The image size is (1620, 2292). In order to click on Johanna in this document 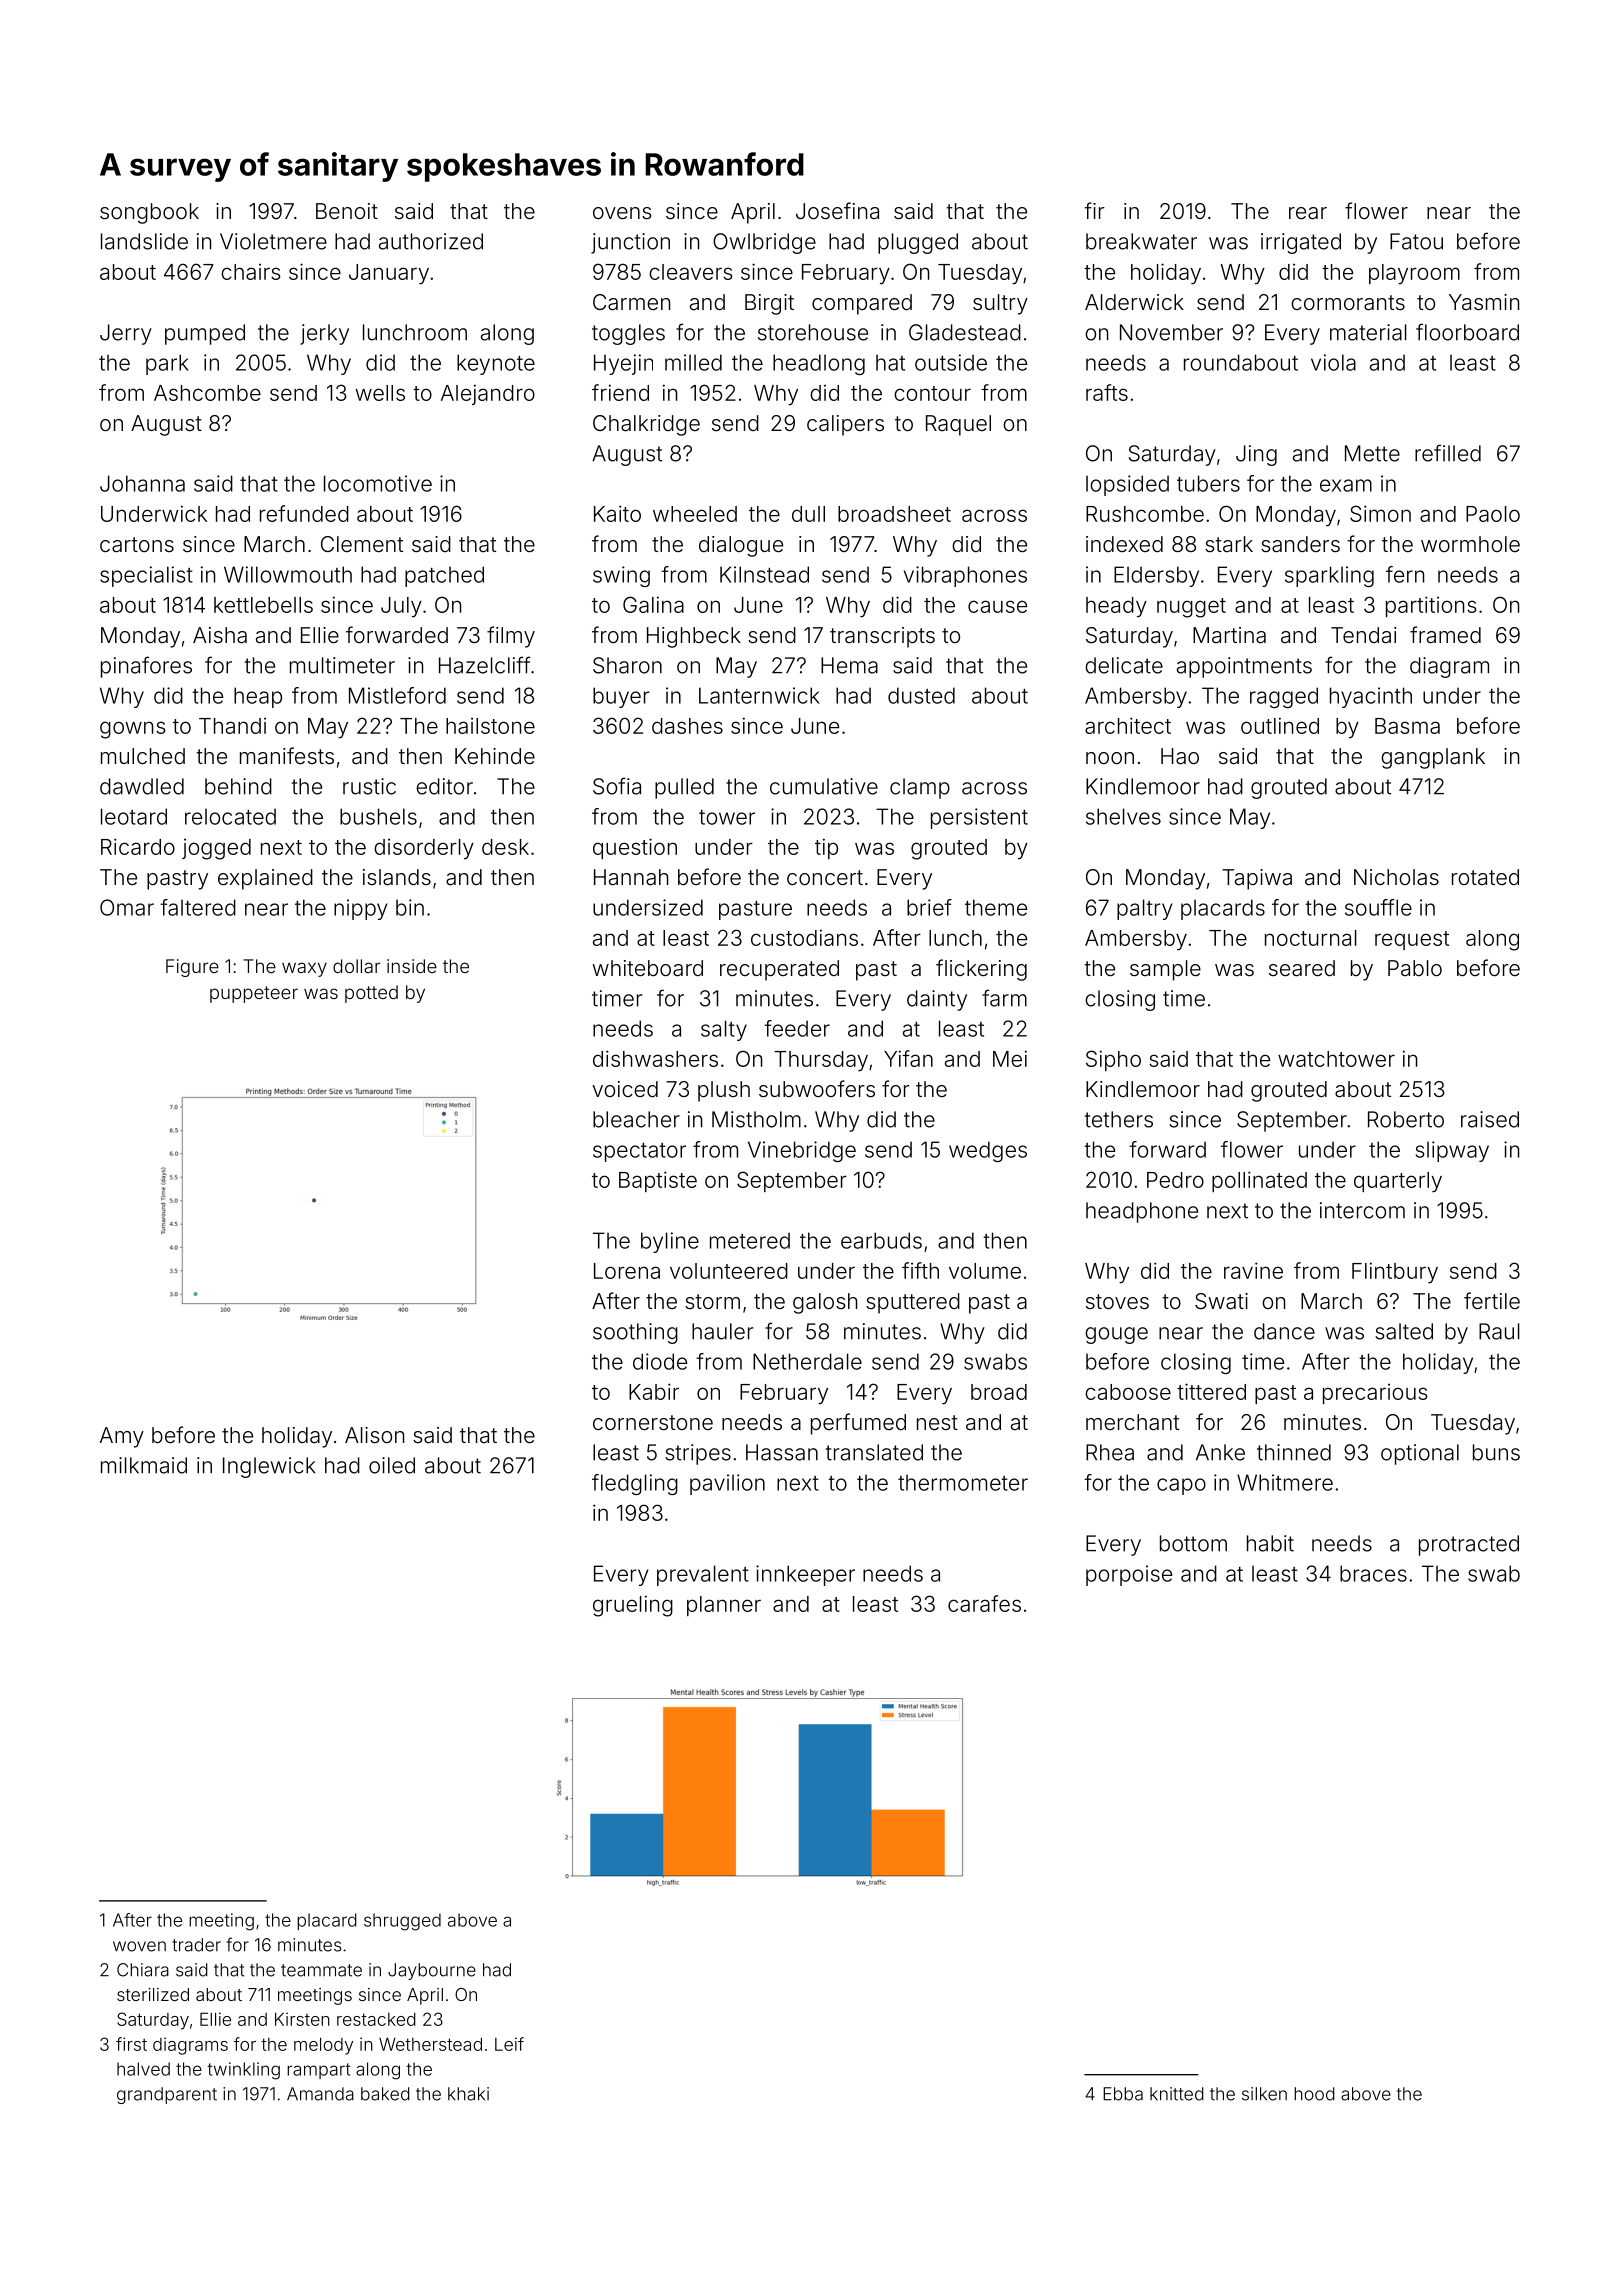, I will do `click(142, 483)`.
